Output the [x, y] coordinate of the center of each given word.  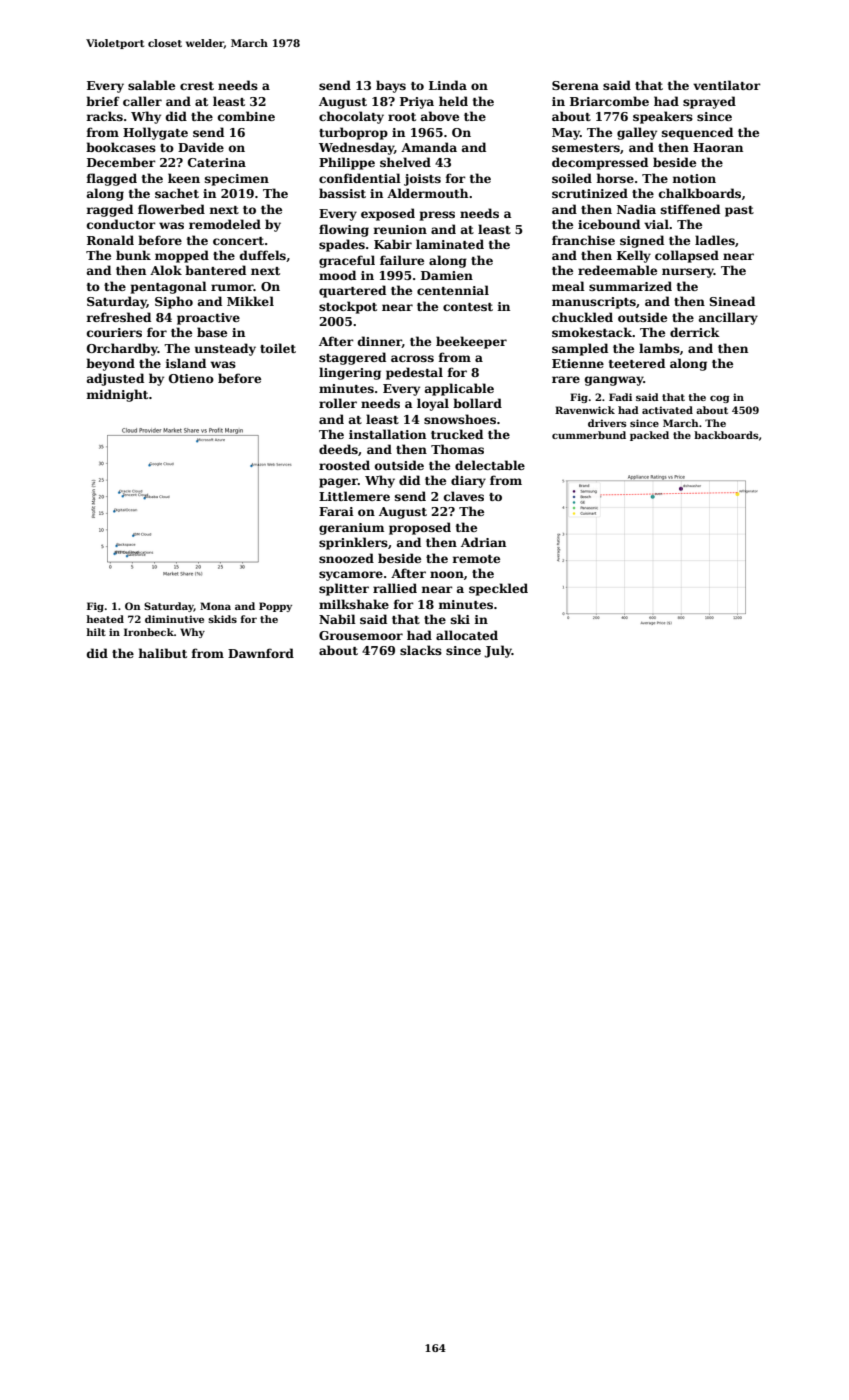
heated [105, 619]
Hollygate [155, 133]
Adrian [483, 542]
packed [649, 436]
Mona [215, 606]
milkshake [354, 604]
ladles [715, 240]
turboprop [353, 133]
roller [338, 403]
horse [615, 178]
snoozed [346, 558]
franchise [583, 240]
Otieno [191, 378]
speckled [498, 589]
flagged [112, 179]
